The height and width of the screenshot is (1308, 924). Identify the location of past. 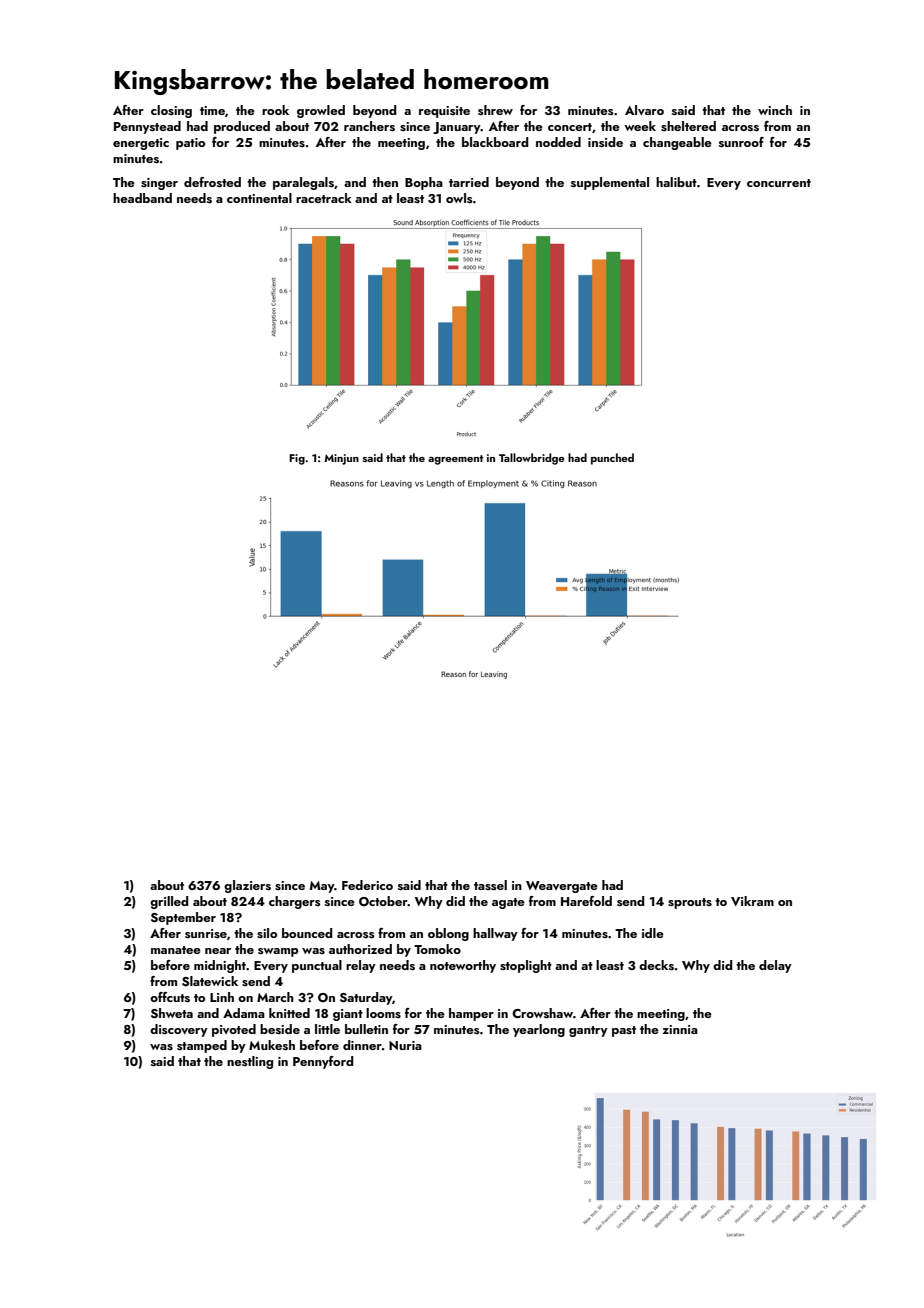
(624, 1031).
